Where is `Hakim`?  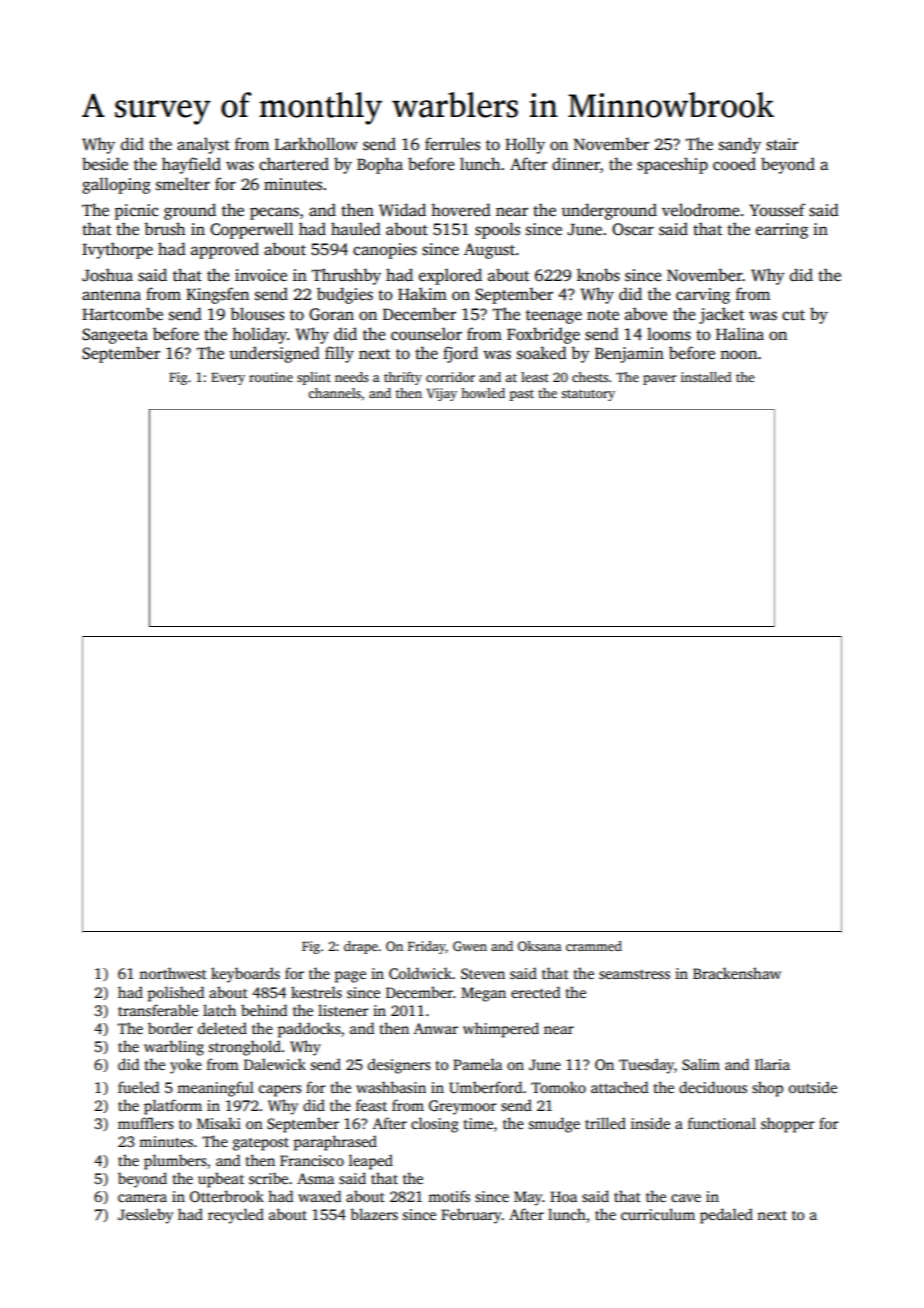 Hakim is located at coordinates (422, 293).
